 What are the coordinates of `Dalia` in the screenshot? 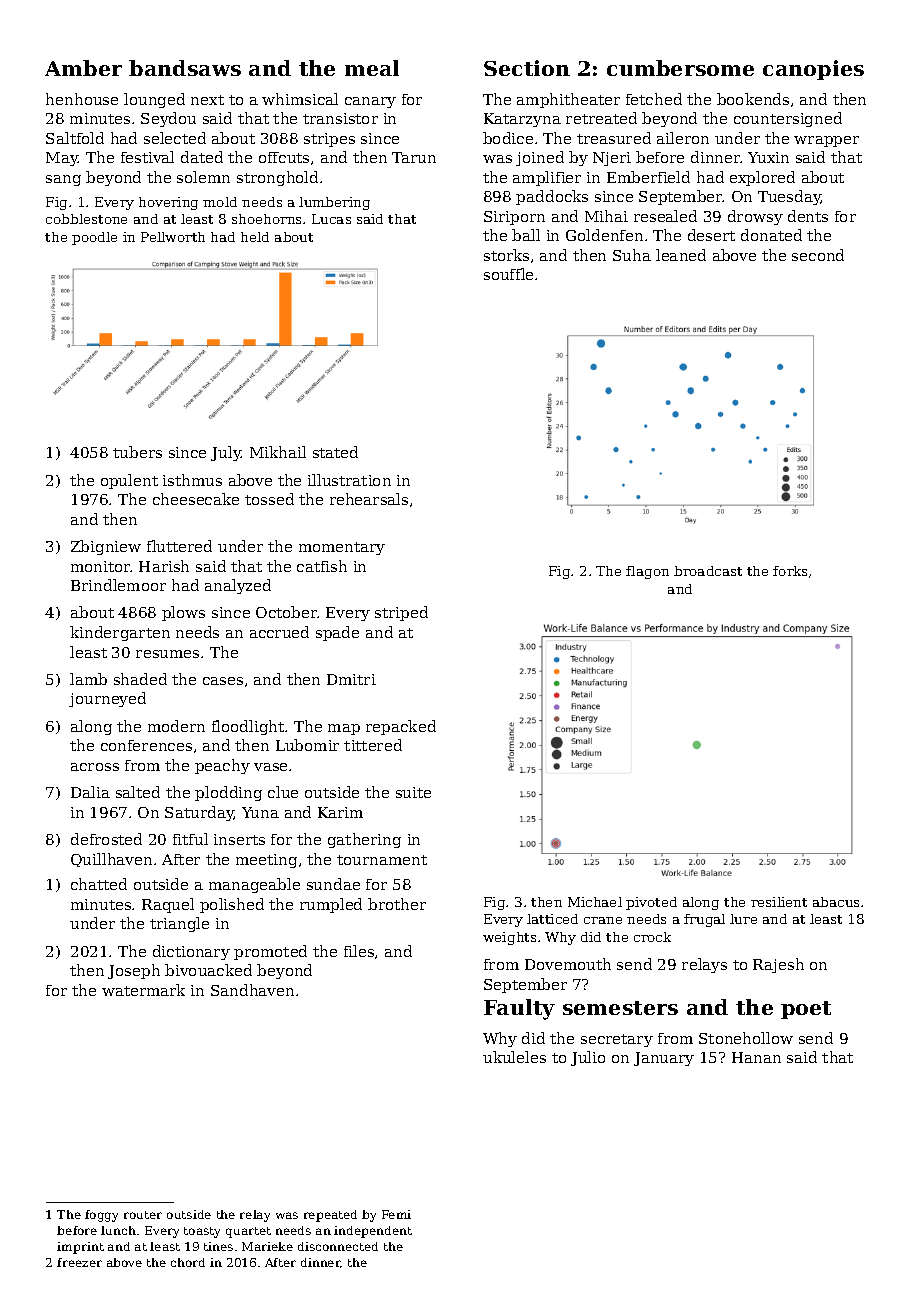 It's located at (90, 792).
